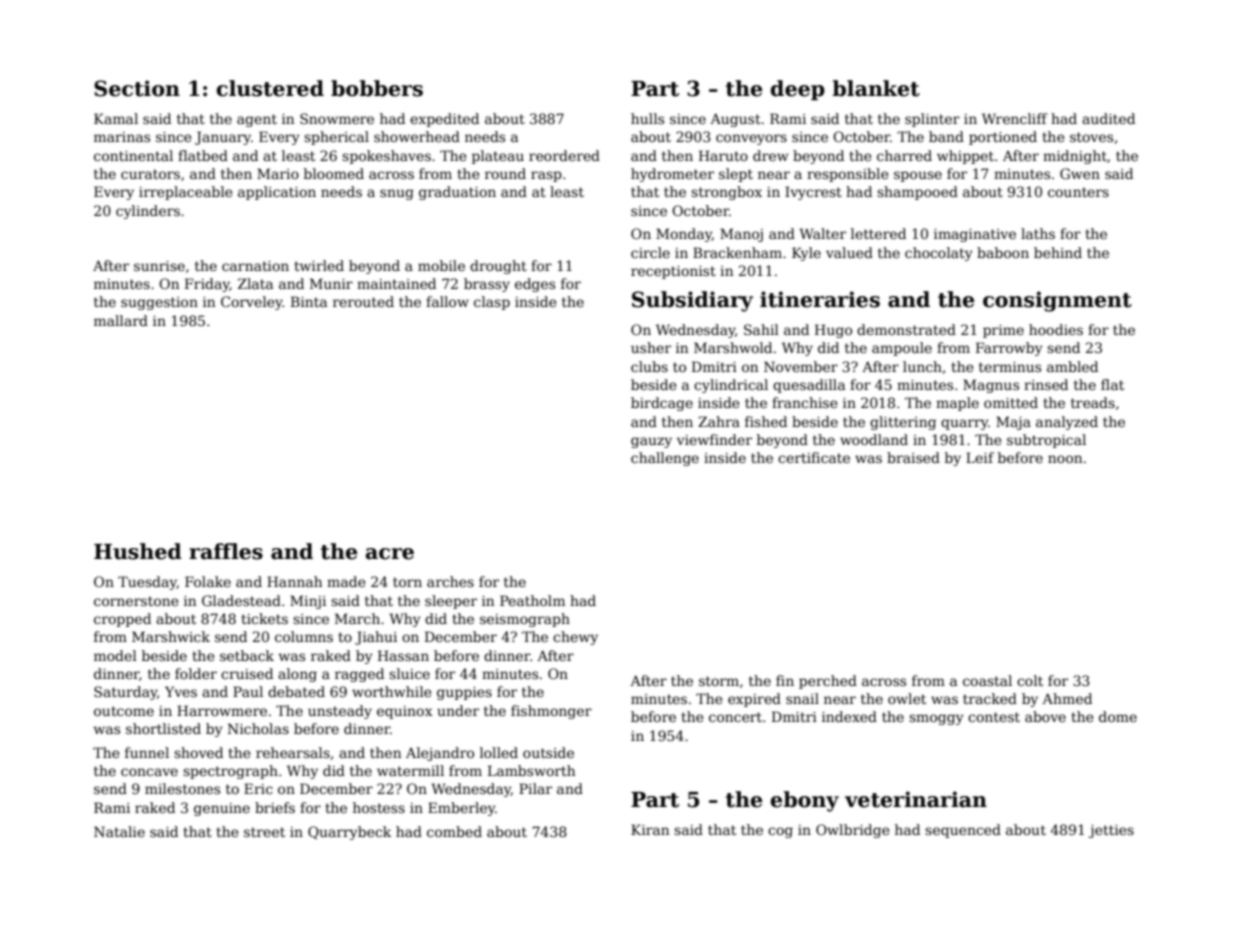 Image resolution: width=1233 pixels, height=952 pixels. Describe the element at coordinates (980, 457) in the screenshot. I see `Leif` at that location.
